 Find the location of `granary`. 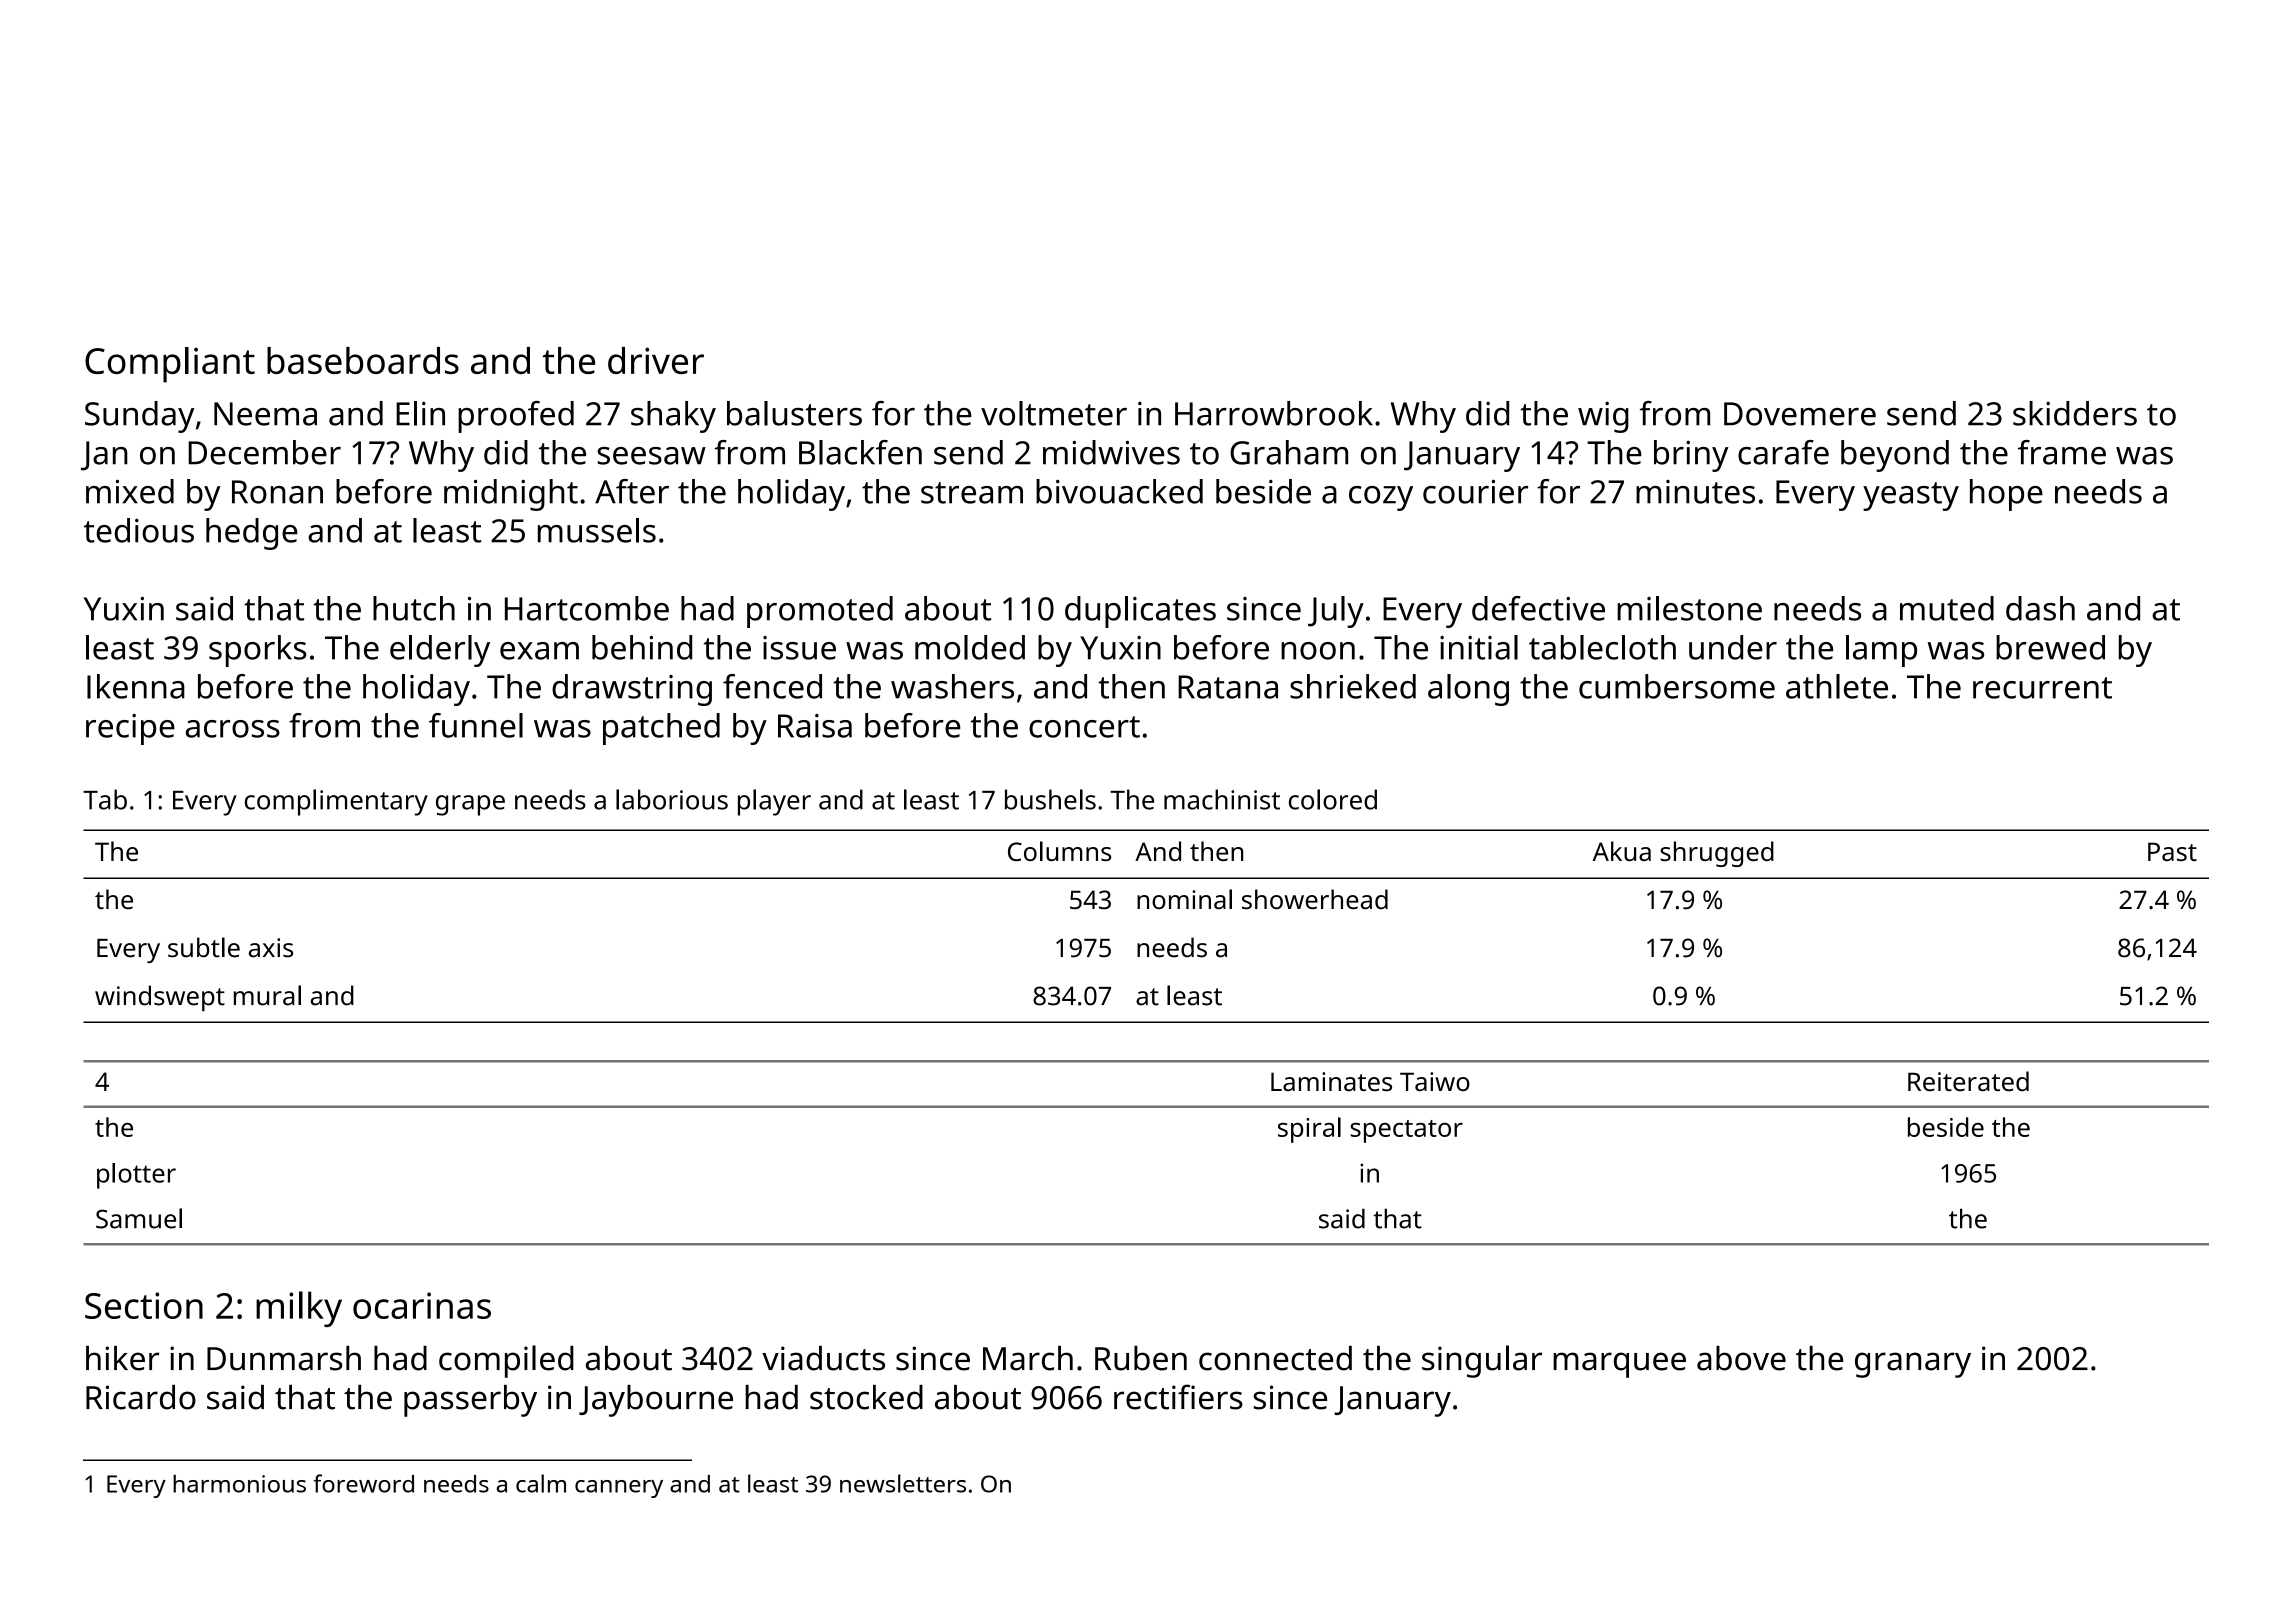

granary is located at coordinates (1913, 1365).
